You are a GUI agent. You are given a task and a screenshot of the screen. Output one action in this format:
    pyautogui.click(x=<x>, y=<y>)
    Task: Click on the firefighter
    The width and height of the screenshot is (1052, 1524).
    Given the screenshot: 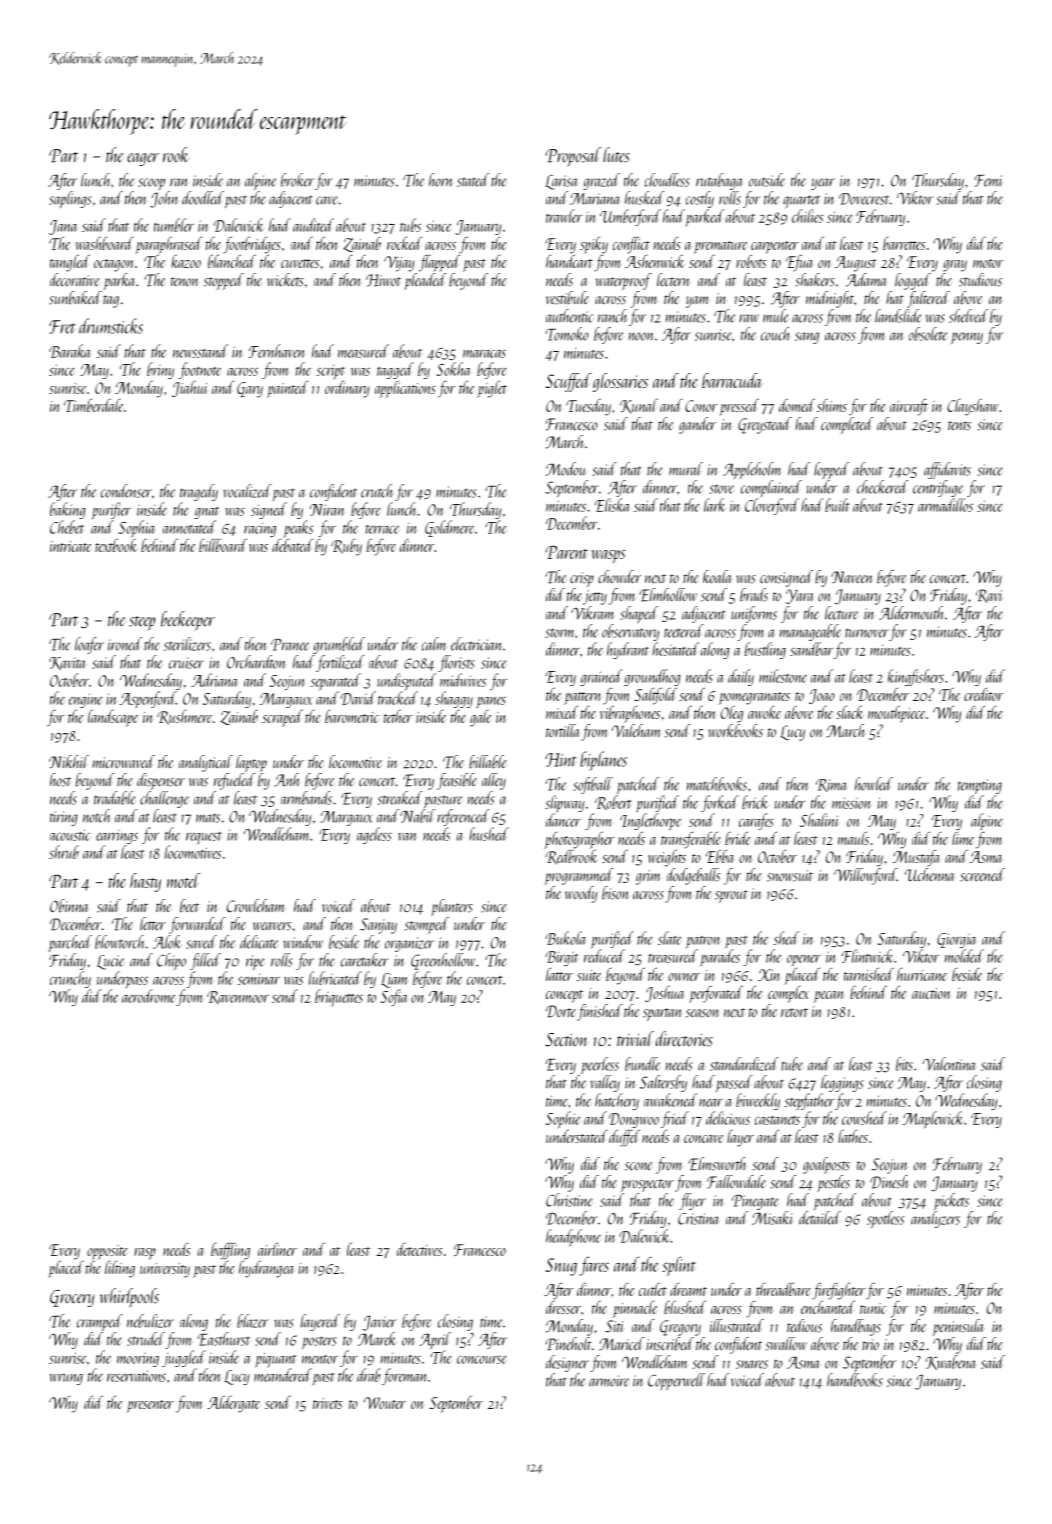 What is the action you would take?
    pyautogui.click(x=838, y=1291)
